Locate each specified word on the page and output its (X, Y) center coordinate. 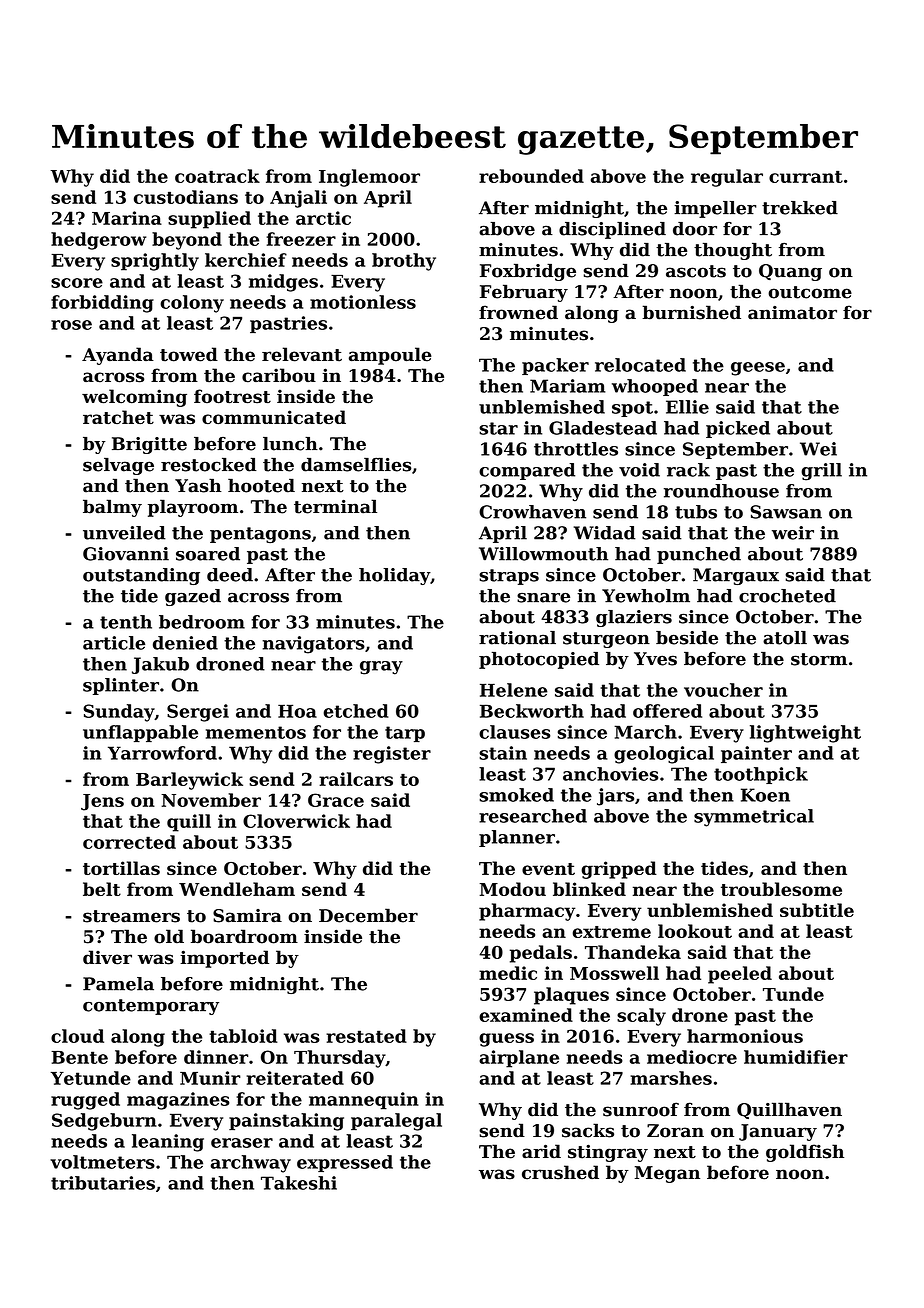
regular (727, 178)
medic (508, 973)
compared (527, 471)
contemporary (151, 1007)
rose (71, 325)
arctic (323, 218)
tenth (126, 622)
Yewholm (646, 596)
